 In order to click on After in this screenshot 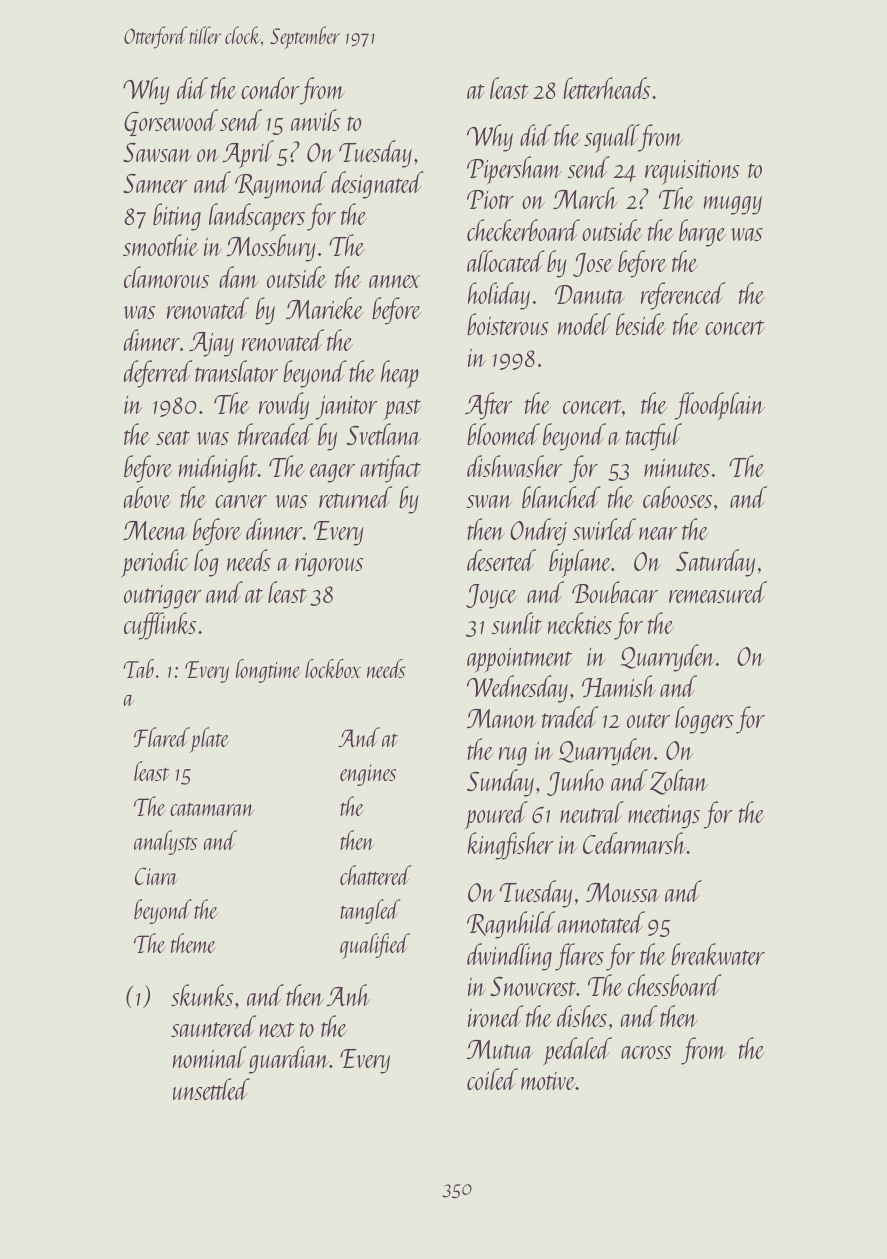, I will do `click(488, 406)`.
